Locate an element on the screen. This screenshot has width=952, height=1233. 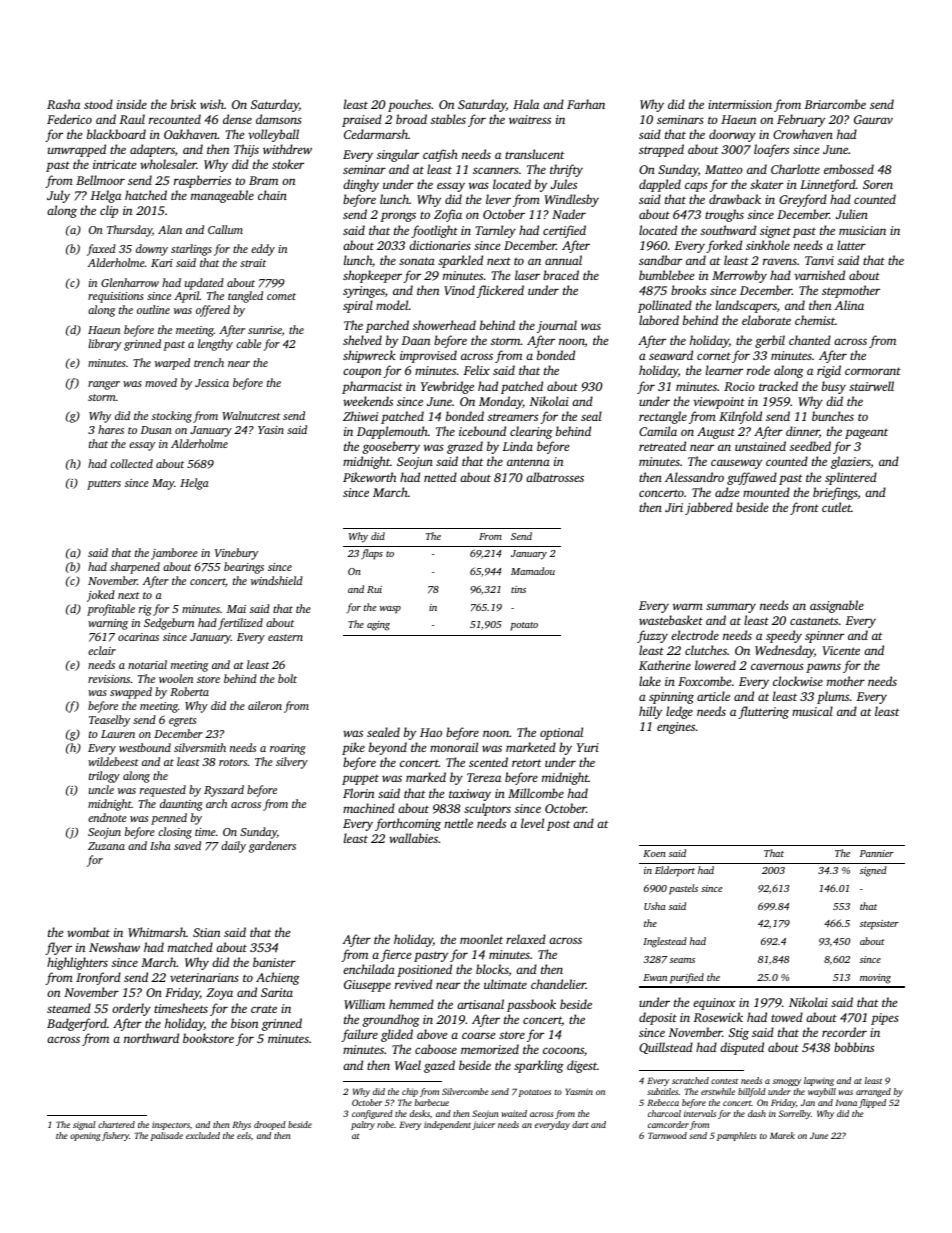
outline is located at coordinates (153, 309).
